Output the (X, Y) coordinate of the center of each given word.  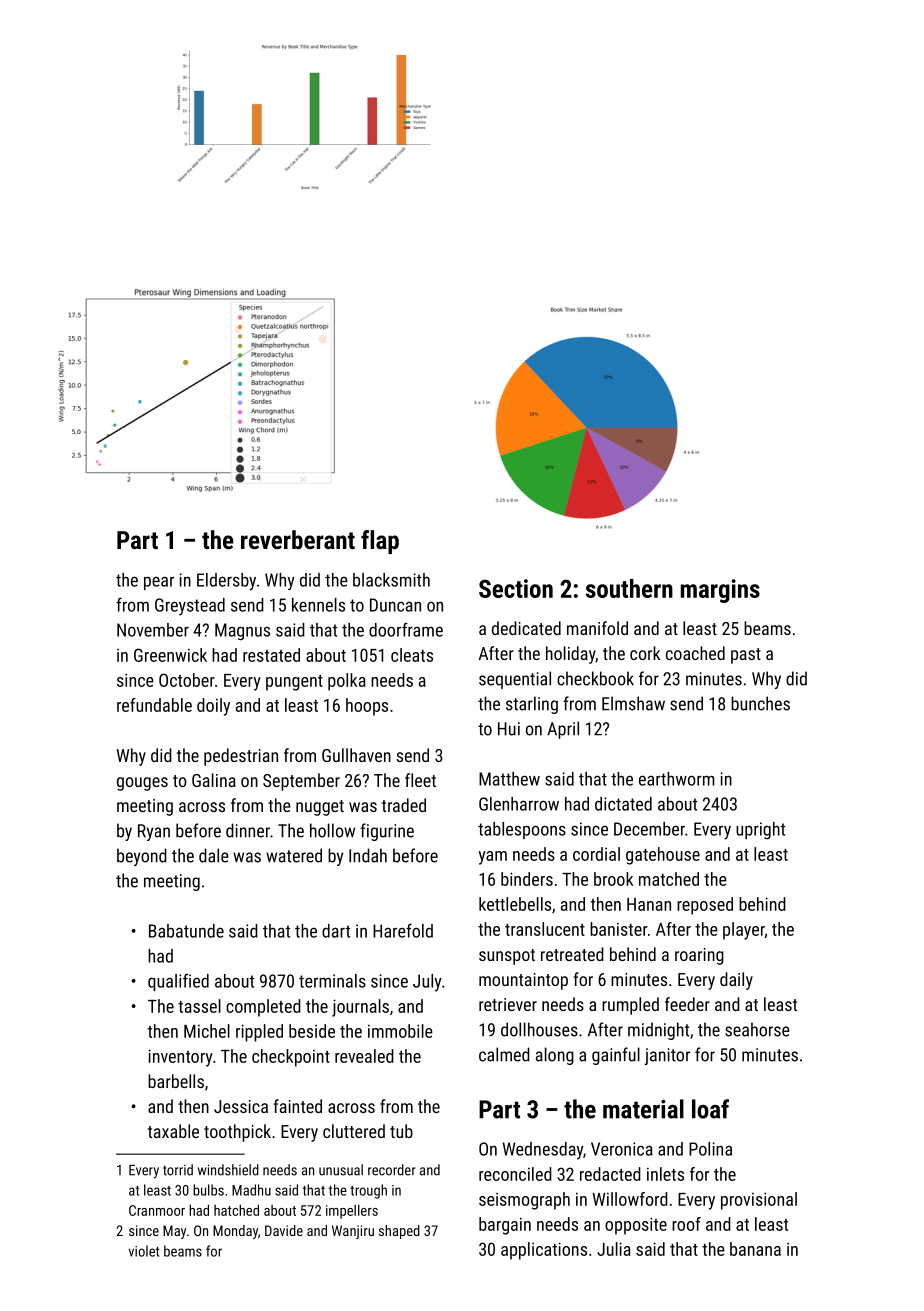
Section (516, 588)
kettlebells (515, 904)
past (746, 656)
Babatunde (186, 931)
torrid (178, 1170)
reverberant (298, 539)
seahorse (757, 1029)
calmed (504, 1054)
